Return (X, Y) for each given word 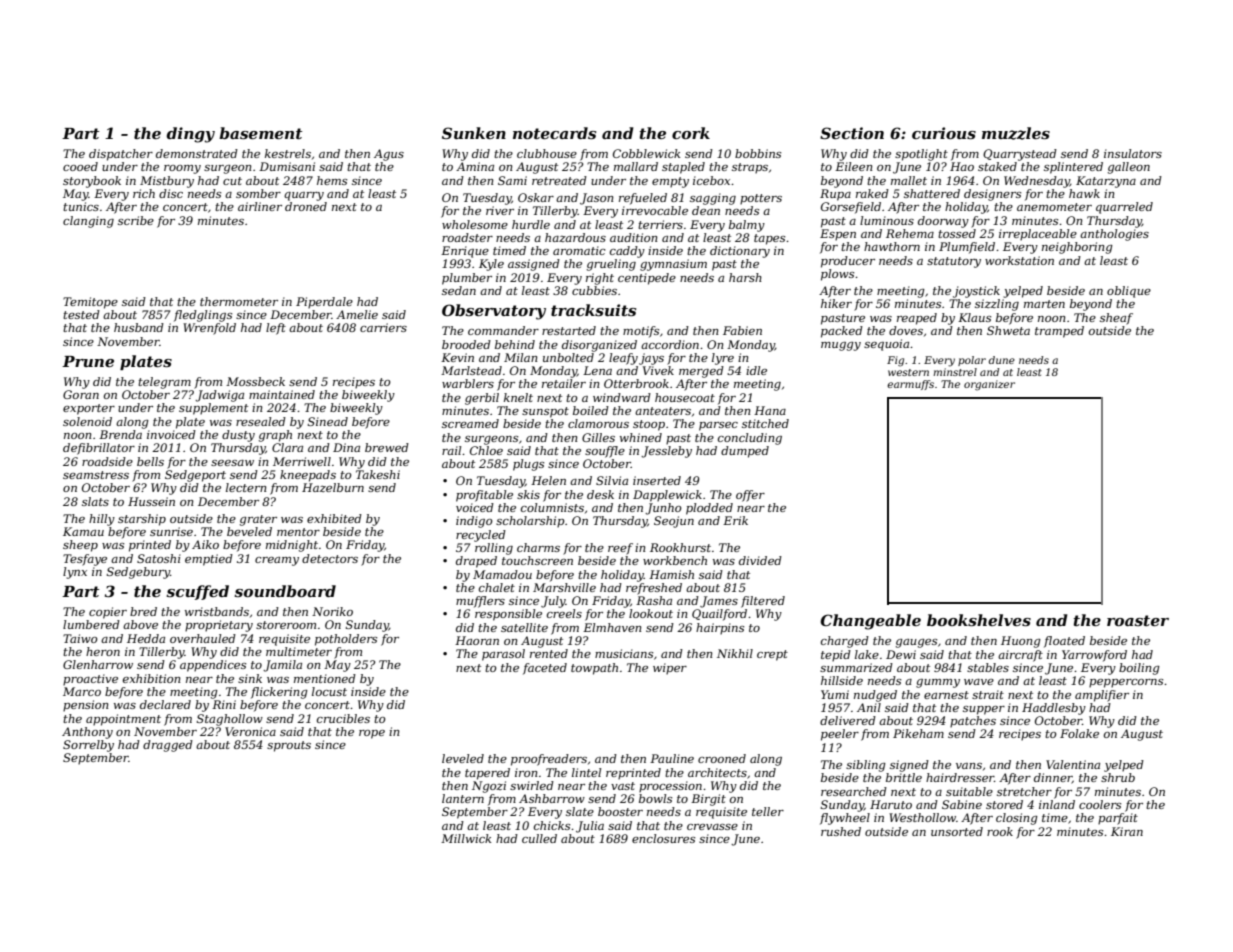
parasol (503, 655)
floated (1064, 642)
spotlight (921, 155)
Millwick (466, 838)
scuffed (197, 592)
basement (260, 133)
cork (691, 133)
